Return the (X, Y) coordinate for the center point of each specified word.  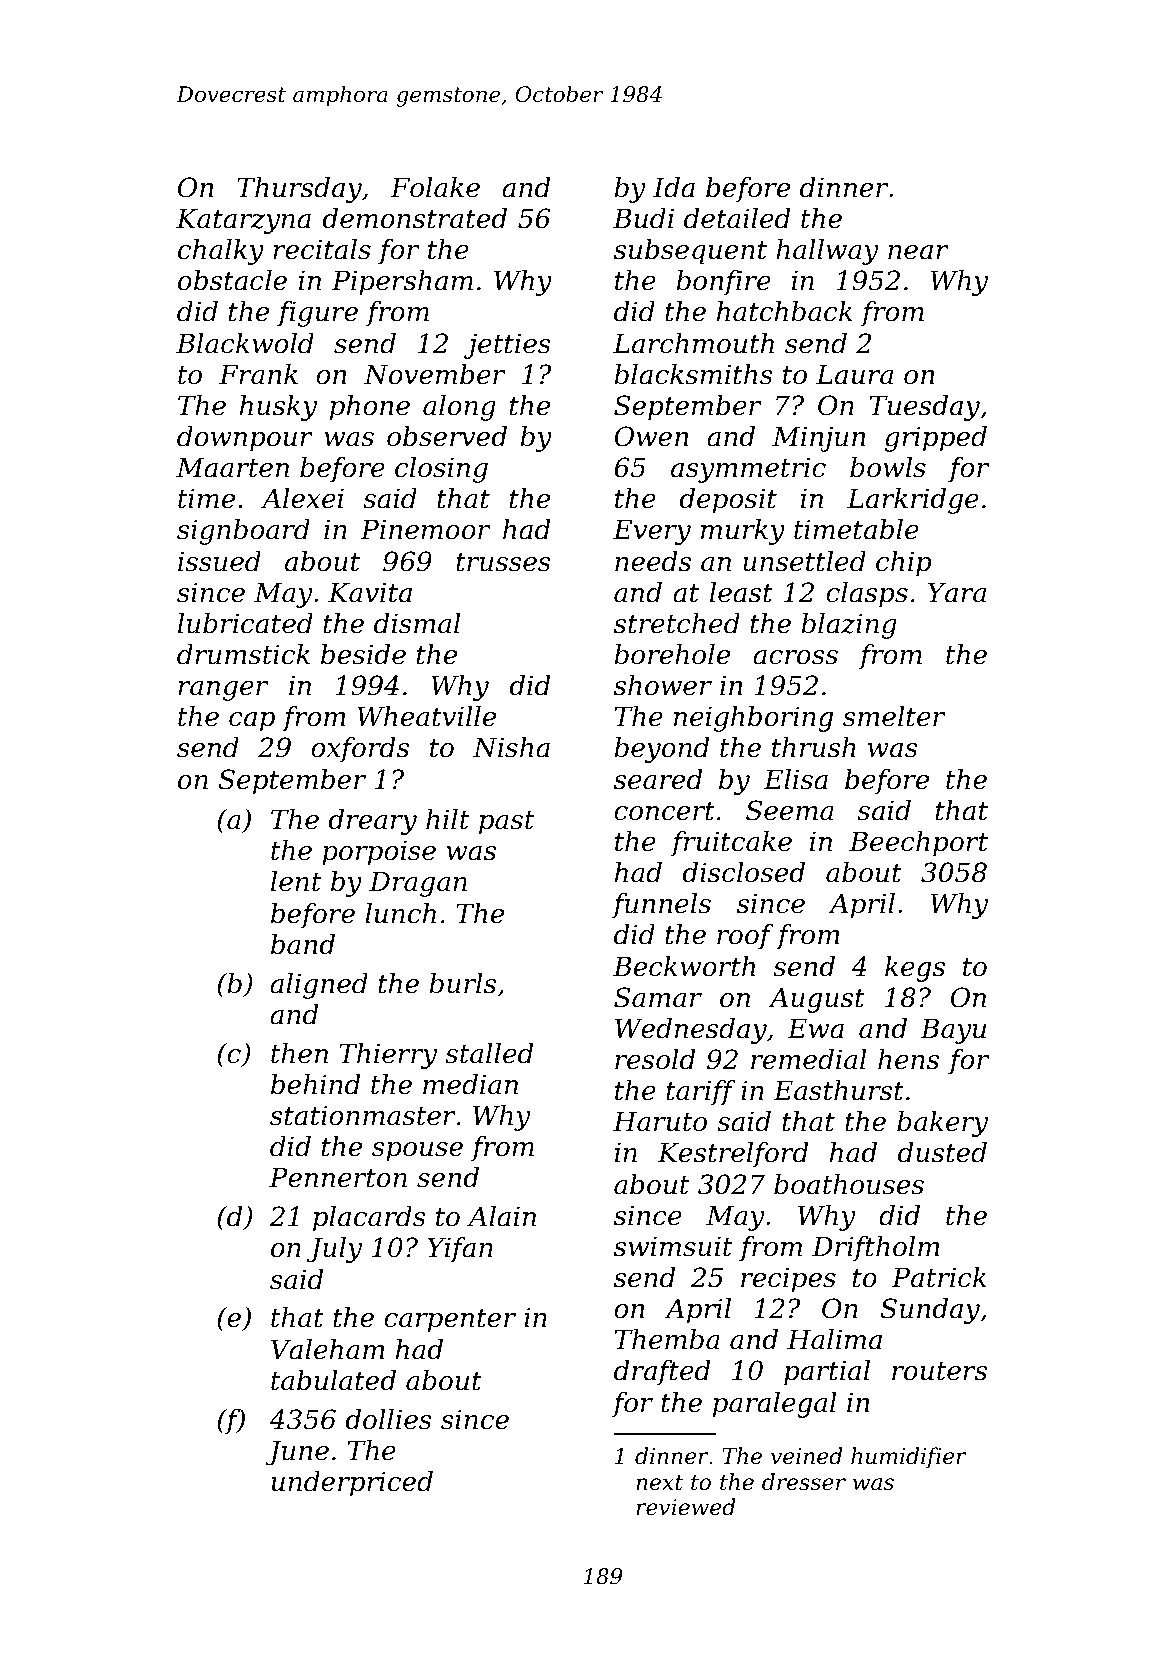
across (795, 657)
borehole (672, 654)
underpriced (352, 1484)
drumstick (243, 654)
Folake (435, 187)
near (918, 252)
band (303, 944)
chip (903, 564)
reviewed (685, 1507)
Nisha (511, 747)
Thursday (299, 190)
